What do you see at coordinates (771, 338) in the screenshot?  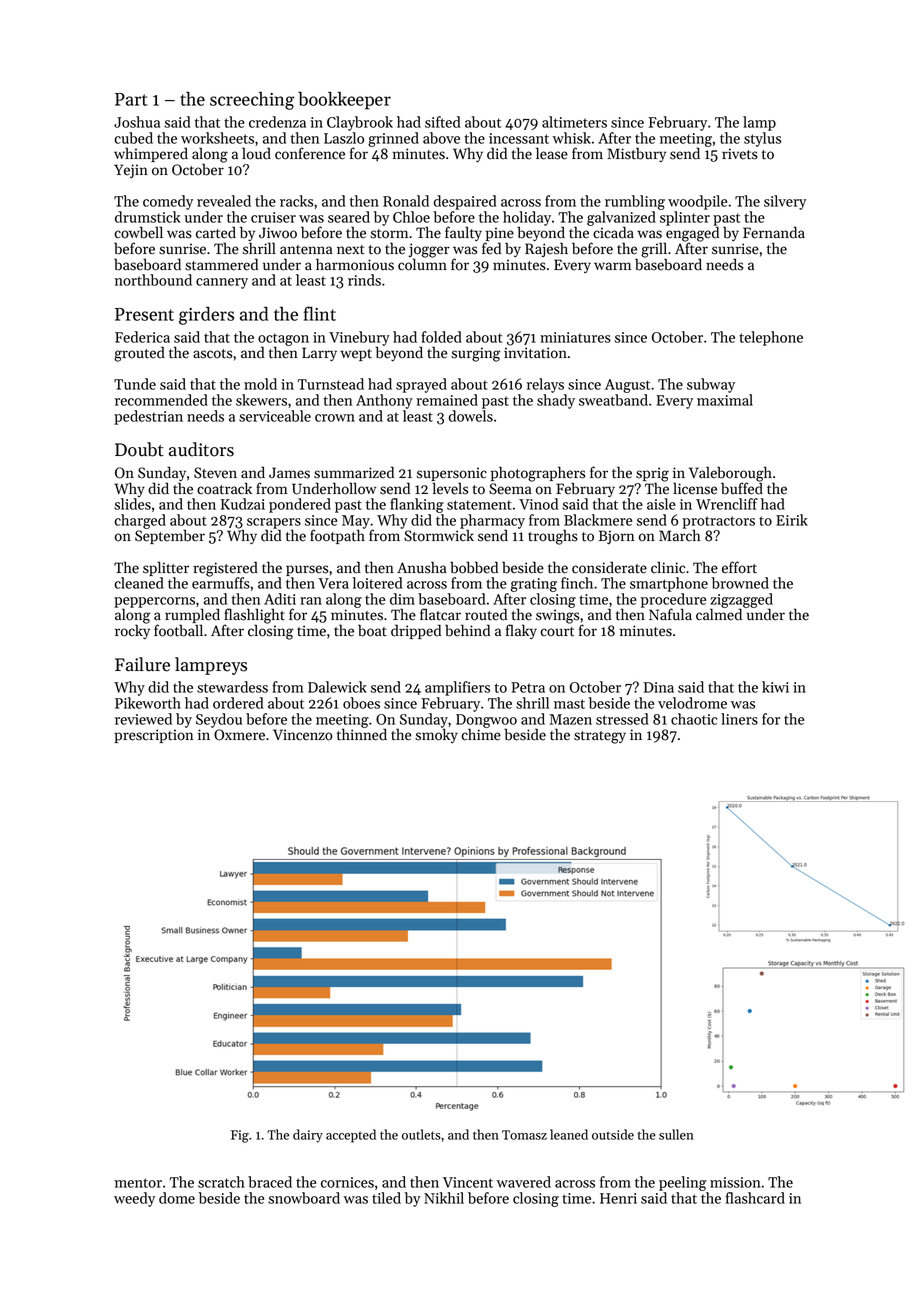 I see `telephone` at bounding box center [771, 338].
